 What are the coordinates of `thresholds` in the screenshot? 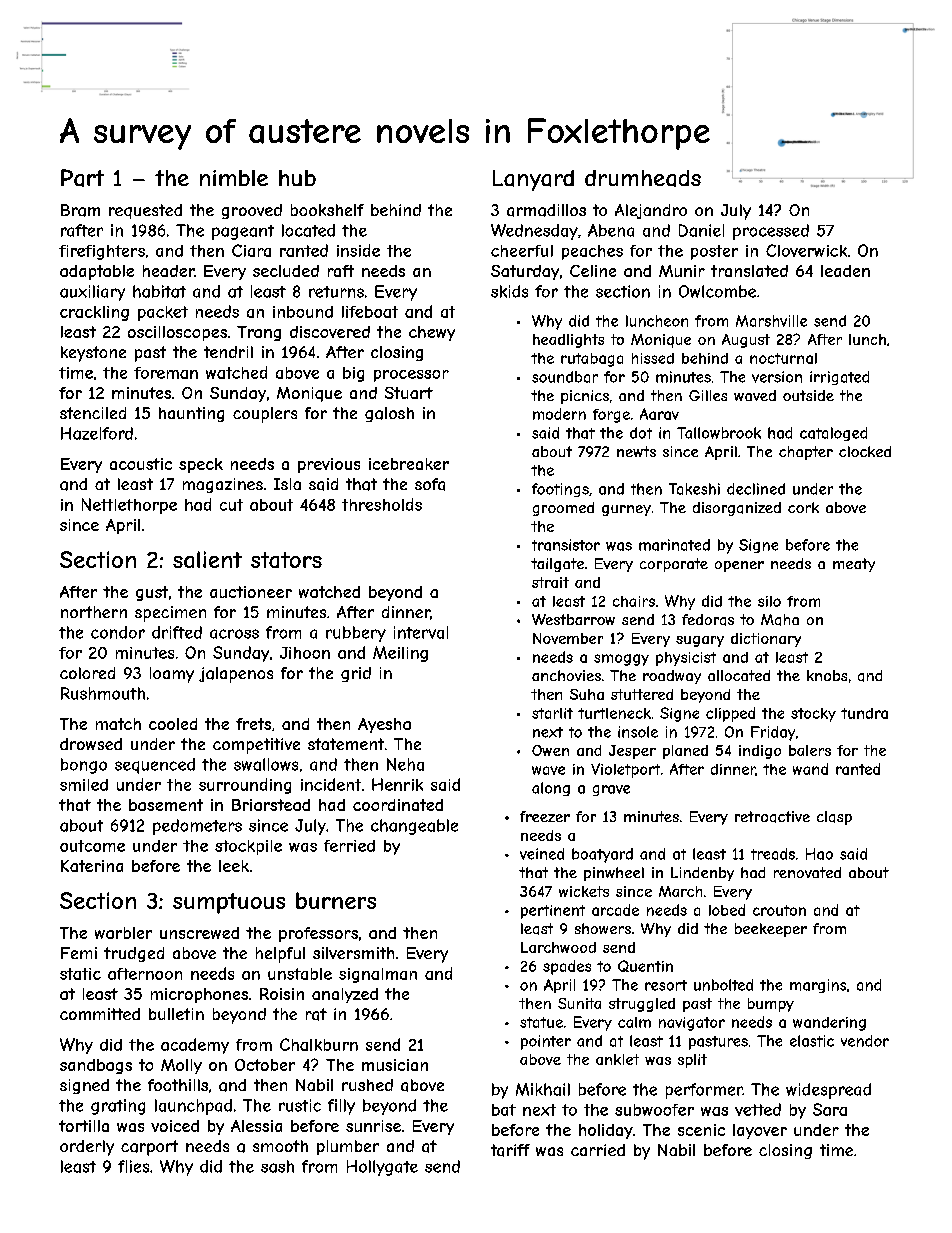 It's located at (382, 504).
